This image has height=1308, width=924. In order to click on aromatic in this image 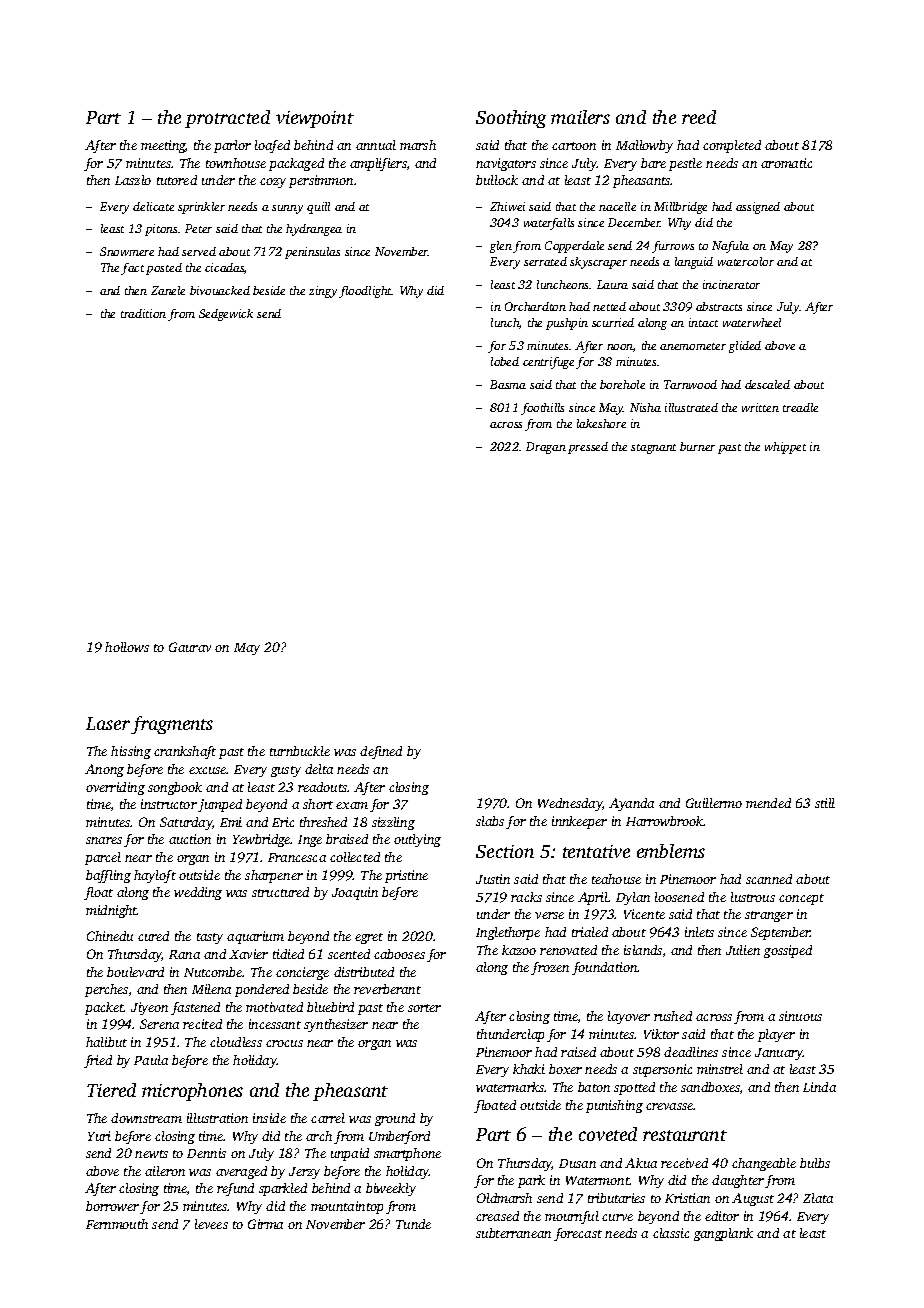, I will do `click(786, 163)`.
